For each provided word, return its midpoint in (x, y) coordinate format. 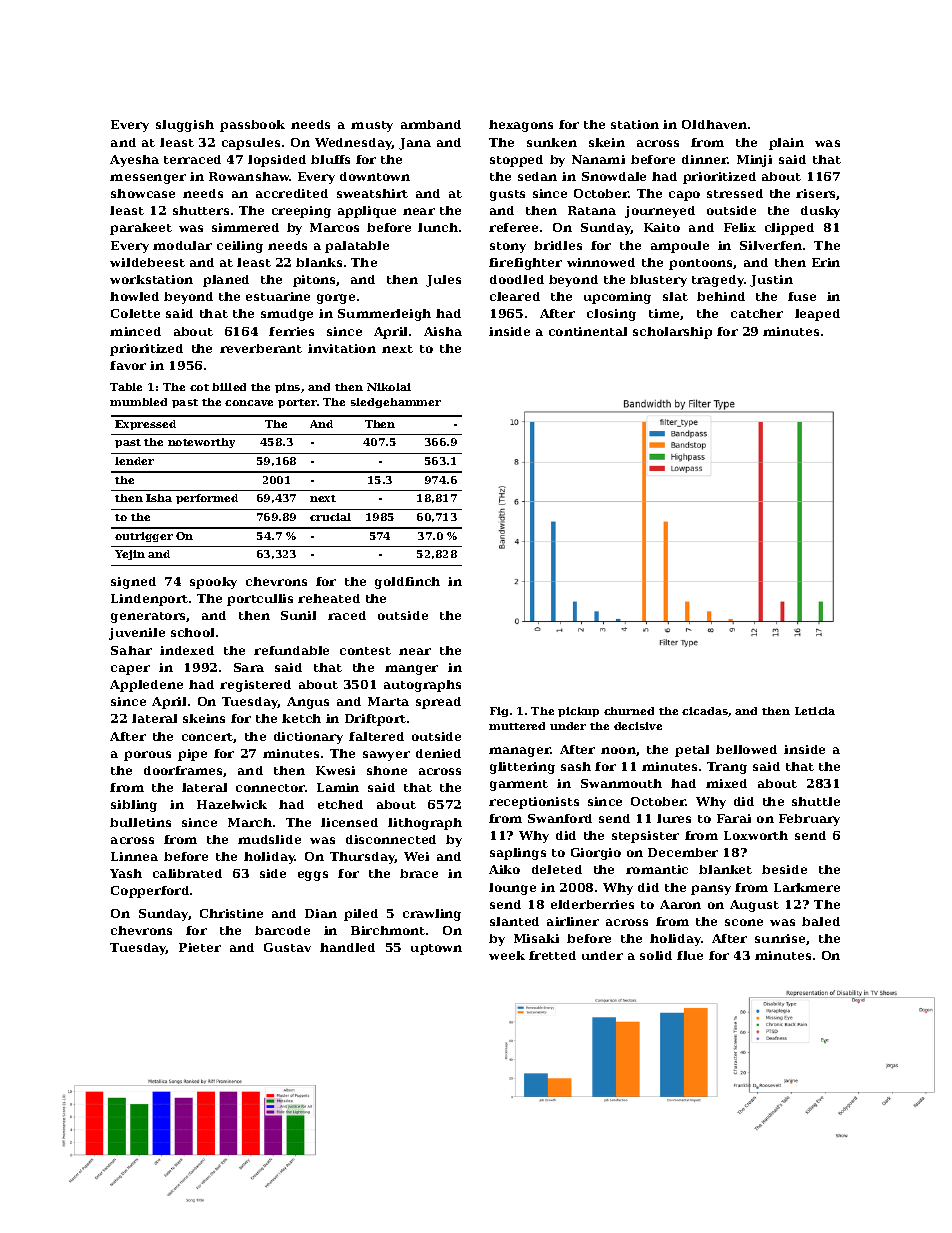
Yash (126, 873)
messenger (148, 179)
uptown (436, 949)
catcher (757, 313)
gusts (507, 195)
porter (297, 403)
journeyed (660, 212)
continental (588, 331)
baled (821, 921)
